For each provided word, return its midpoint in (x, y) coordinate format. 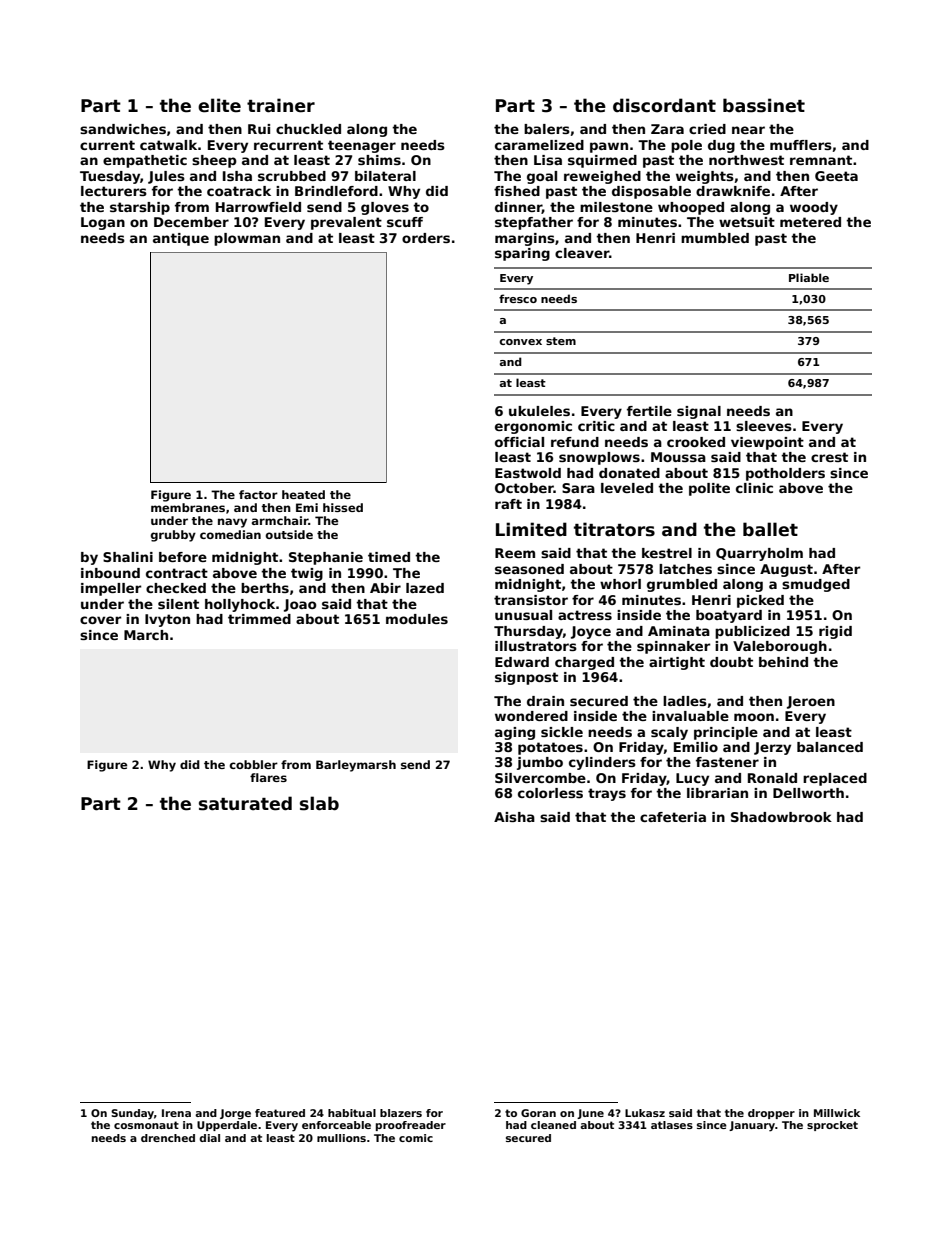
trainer (281, 105)
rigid (835, 632)
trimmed (259, 619)
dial (209, 1138)
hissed (343, 507)
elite (219, 105)
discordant (664, 105)
